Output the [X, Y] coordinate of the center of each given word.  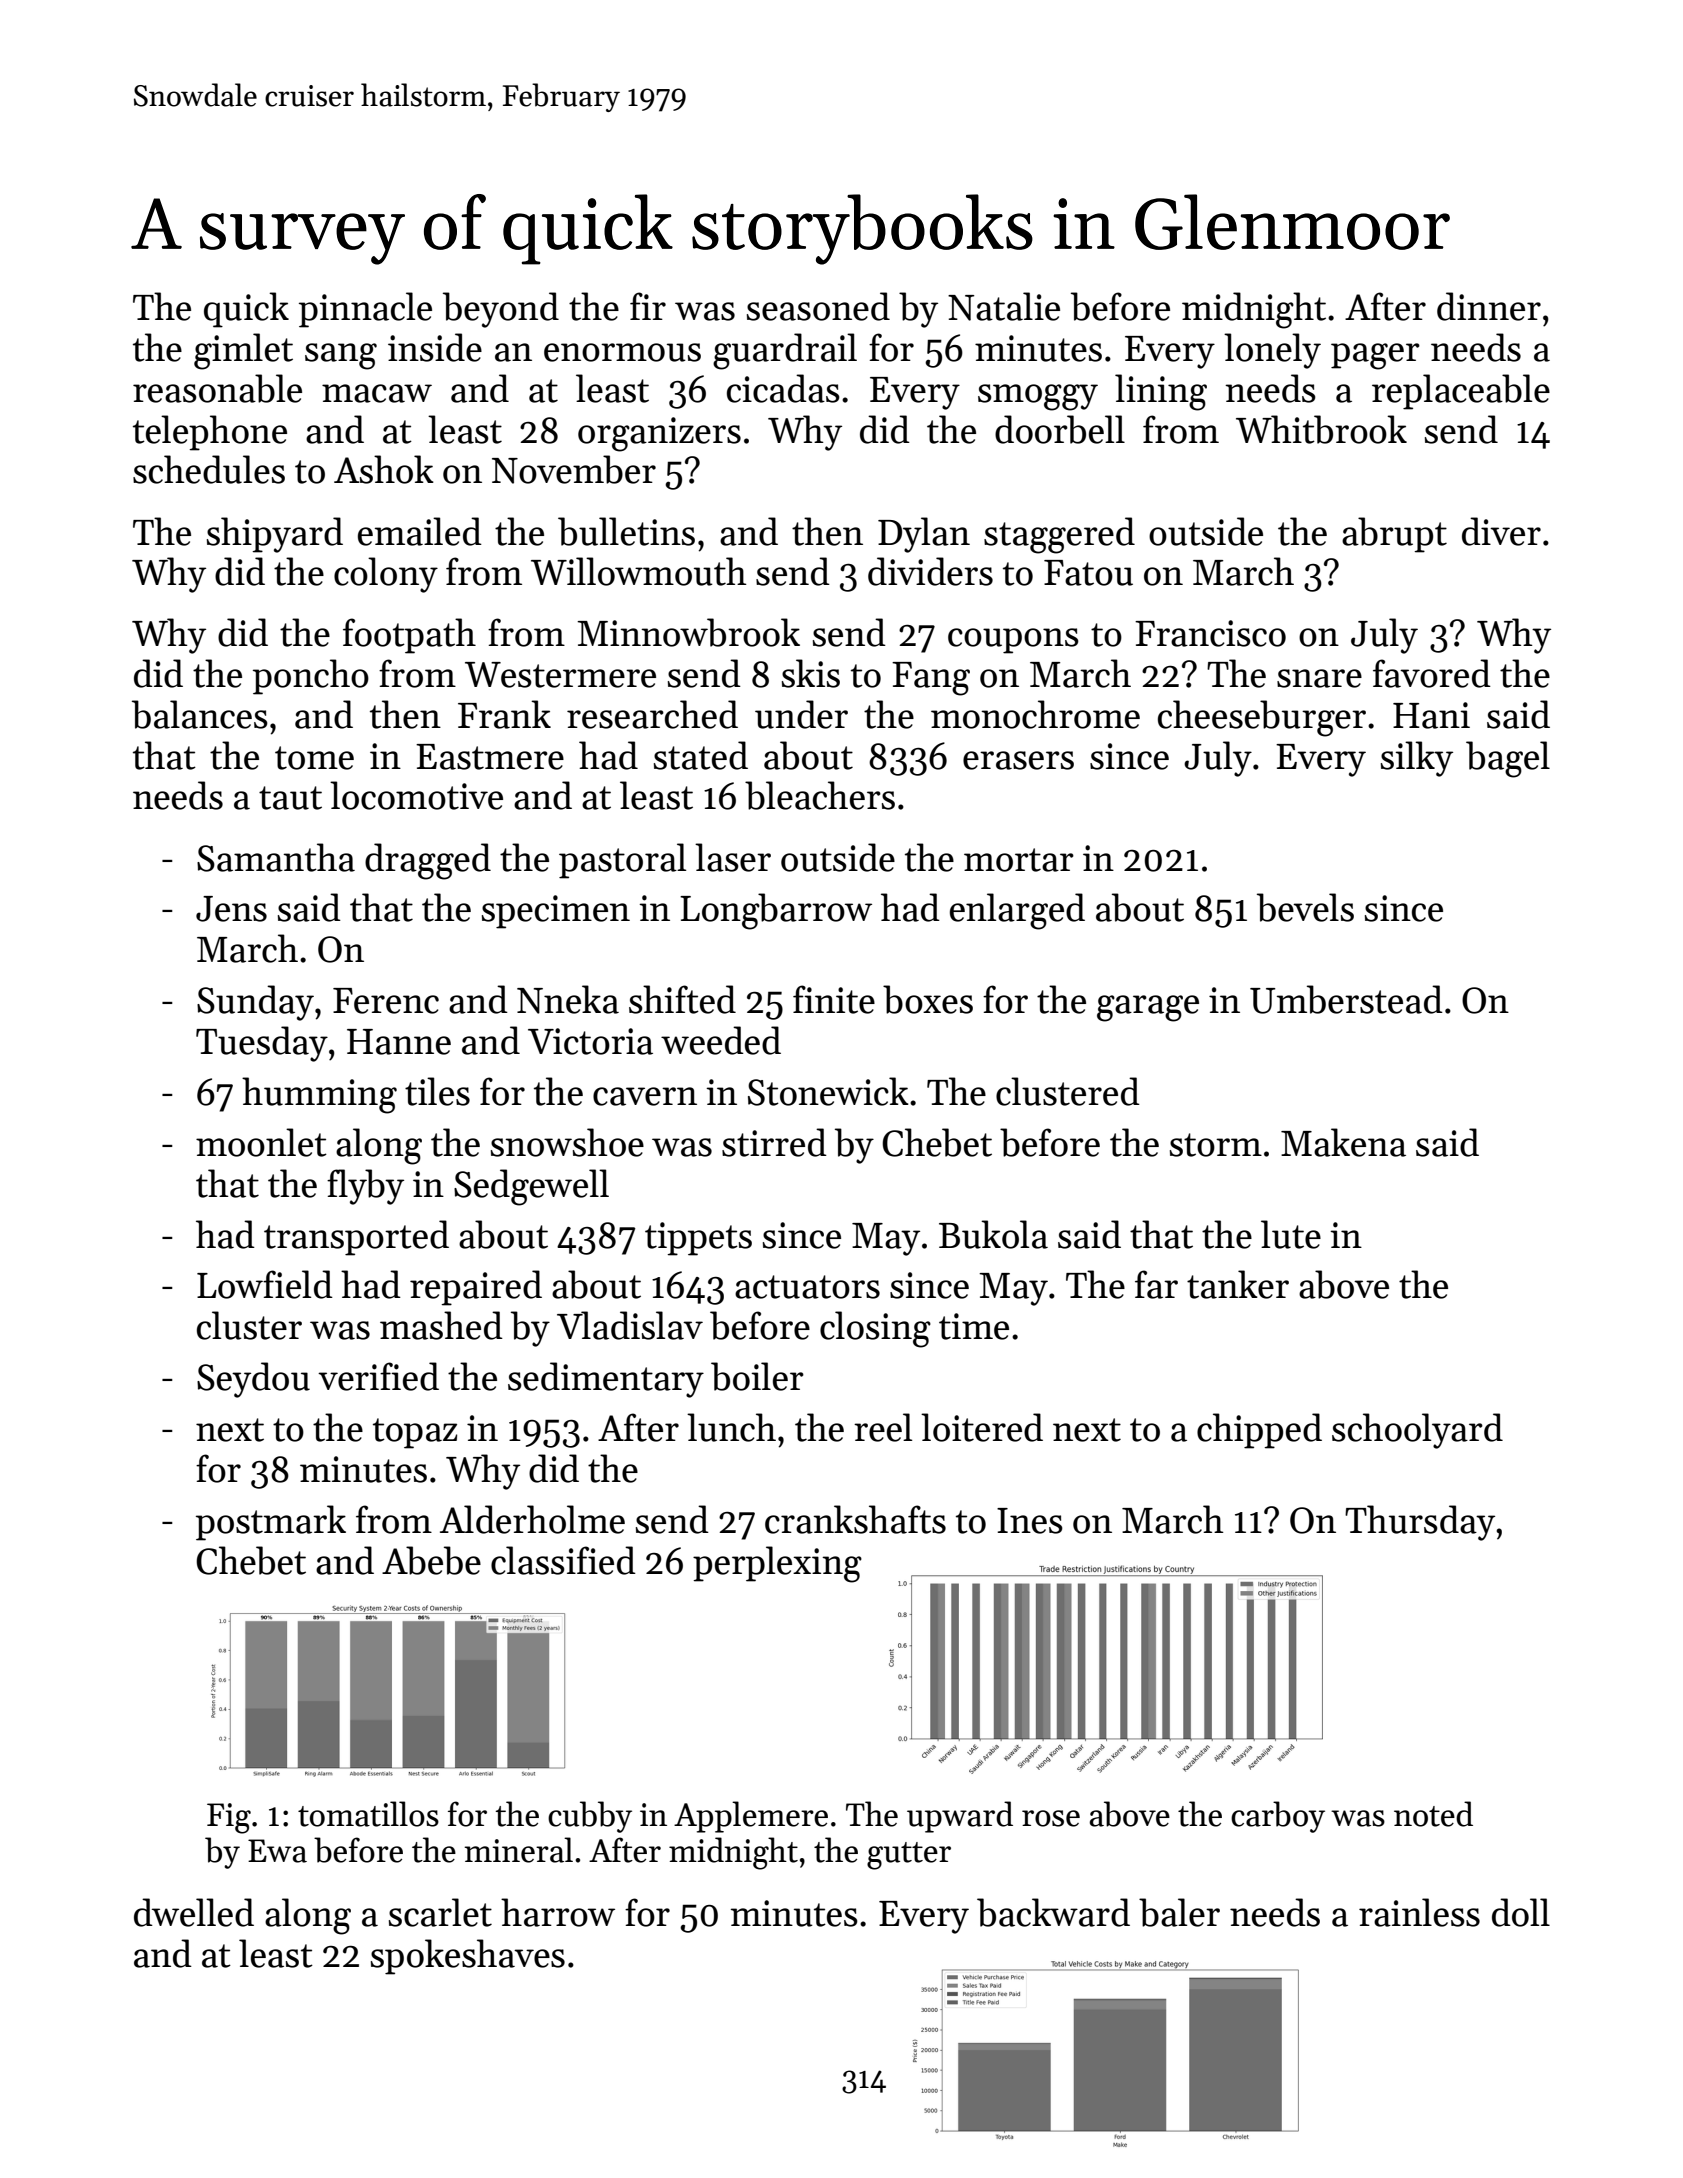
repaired [476, 1288]
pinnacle [365, 310]
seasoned [818, 306]
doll [1521, 1912]
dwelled [194, 1912]
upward [960, 1817]
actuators [807, 1287]
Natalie [1004, 306]
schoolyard [1417, 1431]
